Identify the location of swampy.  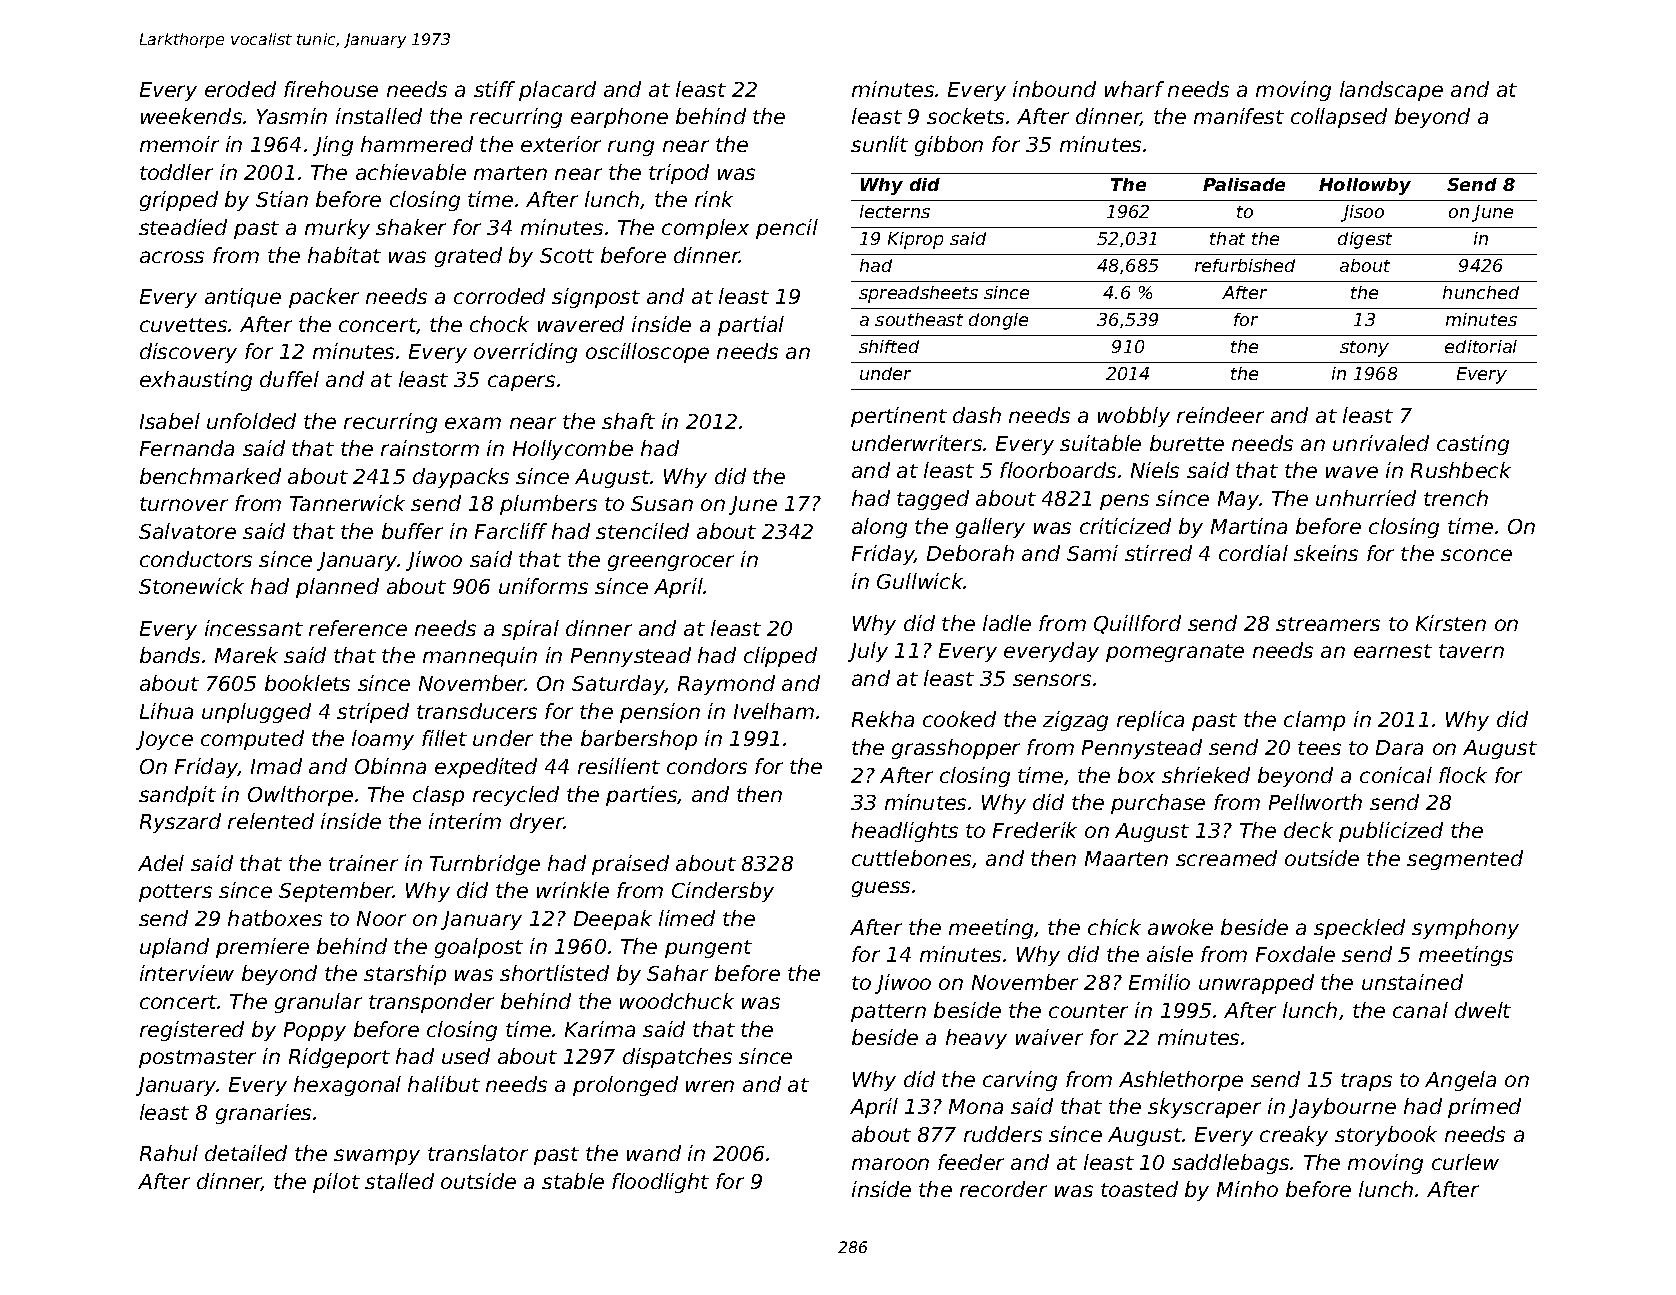
(377, 1157).
